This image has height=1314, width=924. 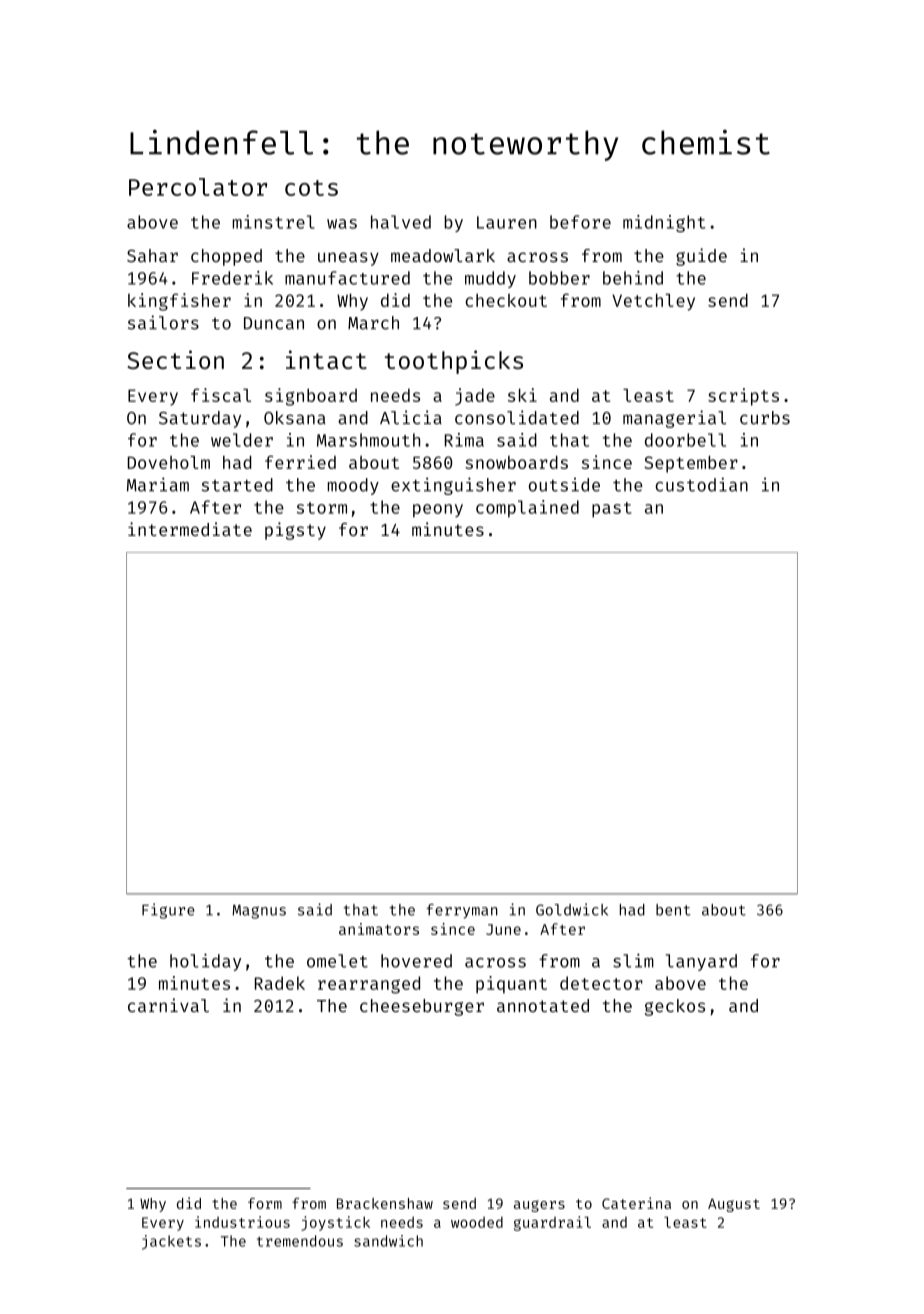 What do you see at coordinates (401, 222) in the image?
I see `halved` at bounding box center [401, 222].
